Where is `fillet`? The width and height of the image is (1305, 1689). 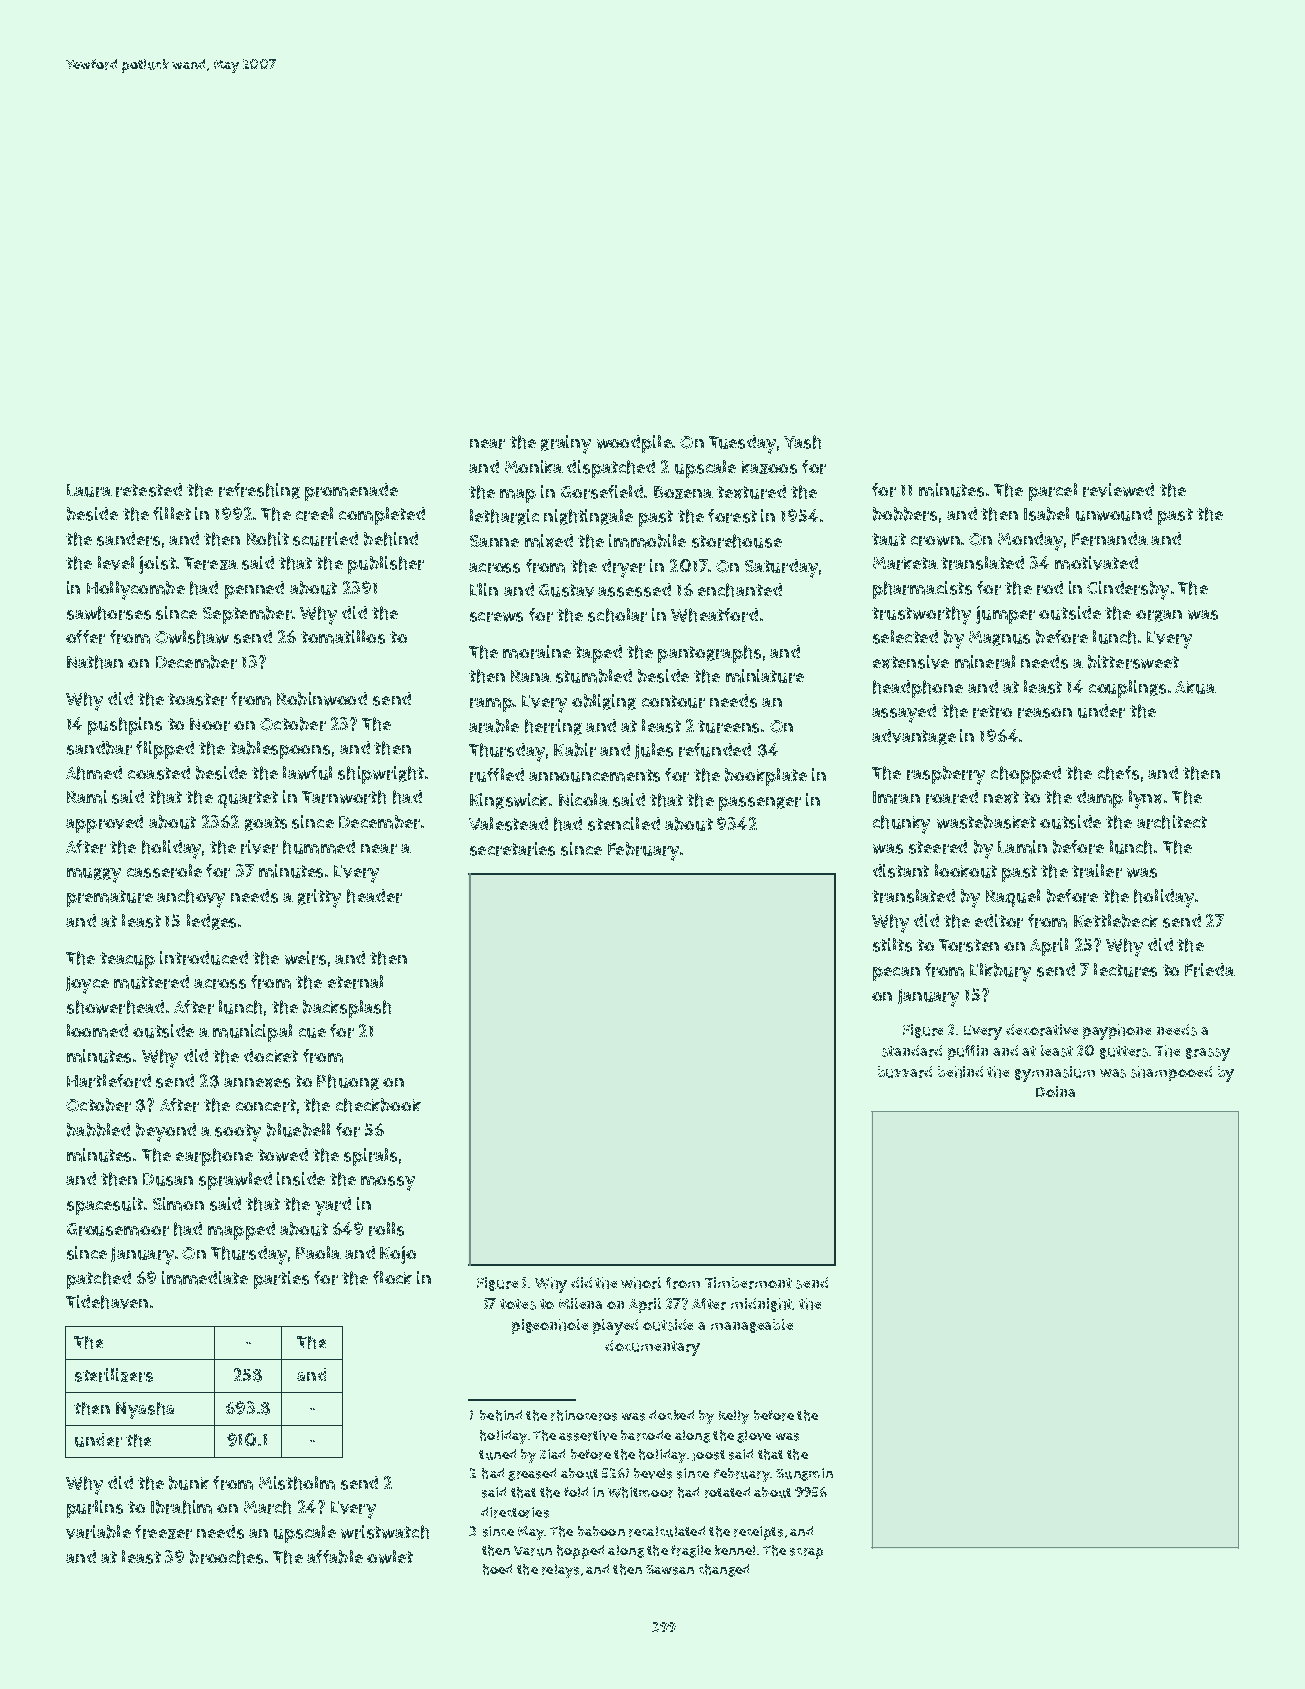 fillet is located at coordinates (172, 513).
